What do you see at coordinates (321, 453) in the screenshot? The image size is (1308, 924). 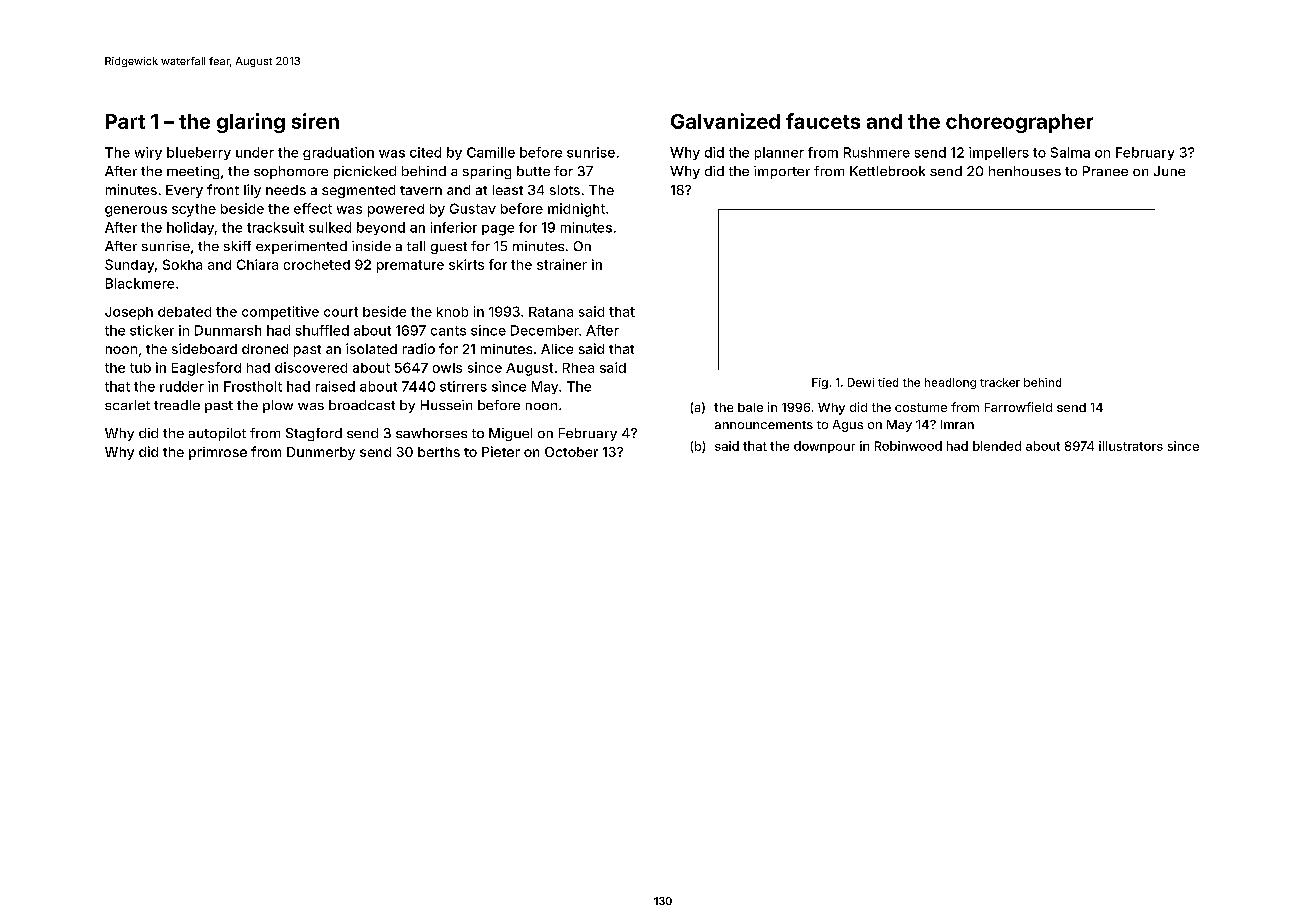 I see `Dunmerby` at bounding box center [321, 453].
